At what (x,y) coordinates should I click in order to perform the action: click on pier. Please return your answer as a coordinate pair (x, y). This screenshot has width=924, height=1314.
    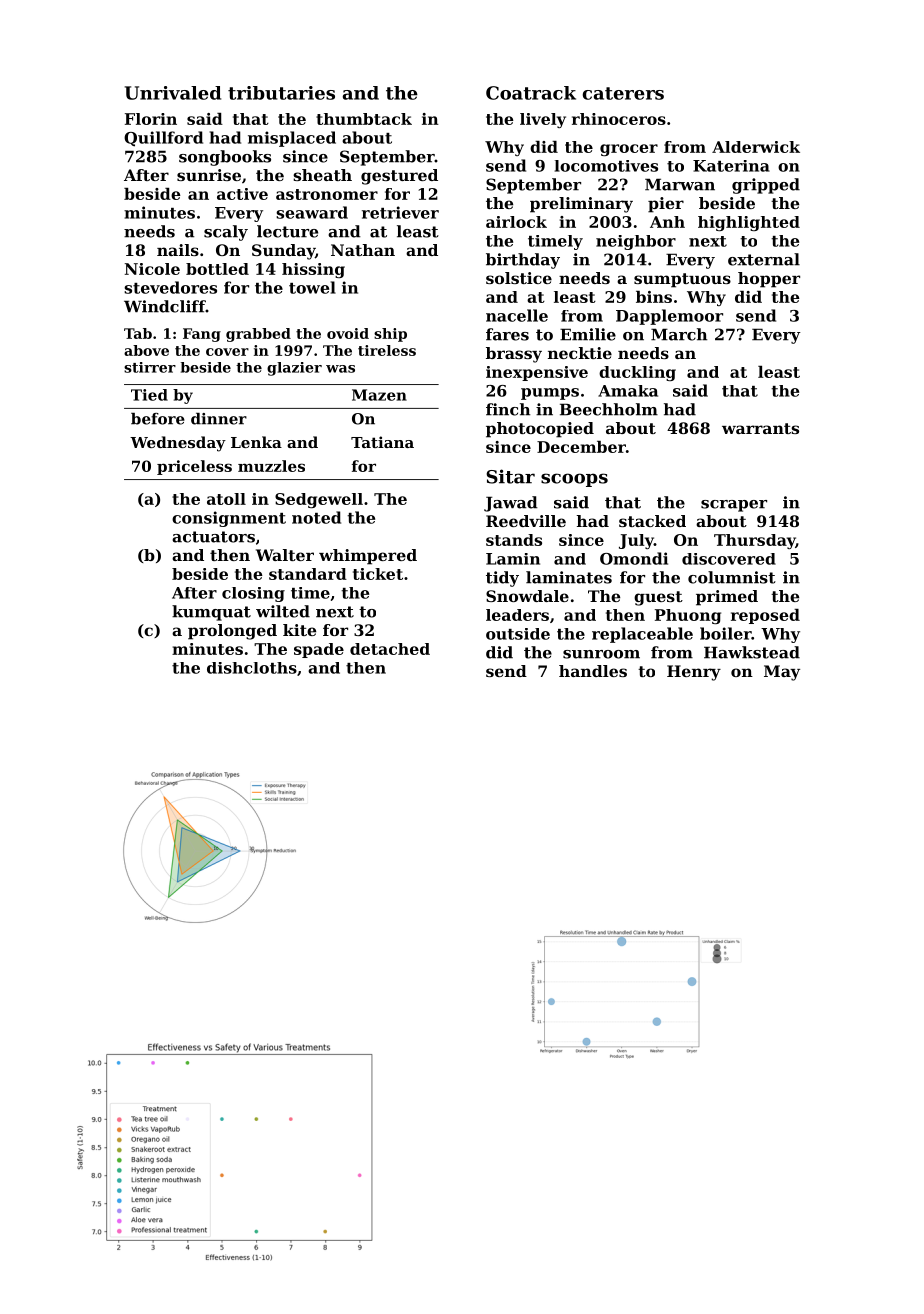
    Looking at the image, I should click on (666, 205).
